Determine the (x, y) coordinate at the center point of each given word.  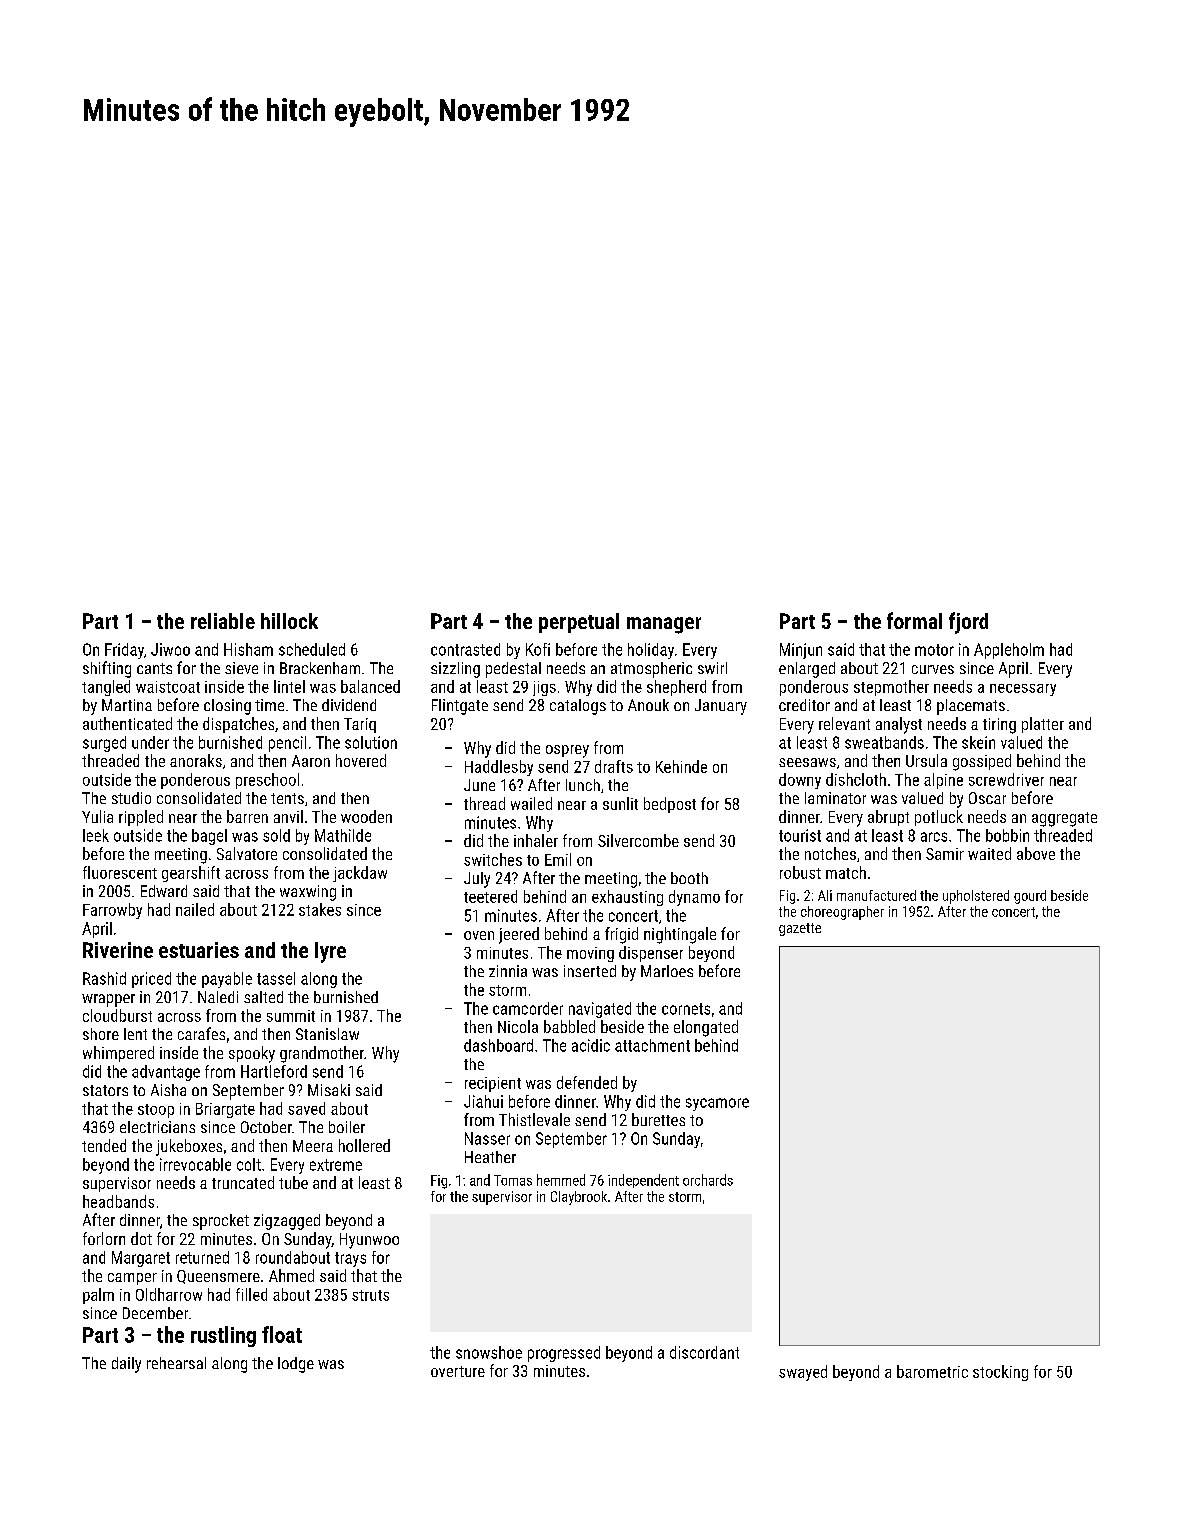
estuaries (199, 950)
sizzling (455, 670)
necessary (1023, 690)
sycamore (717, 1104)
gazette (800, 929)
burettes (658, 1119)
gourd (1030, 897)
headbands (118, 1201)
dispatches (238, 725)
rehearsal (176, 1363)
